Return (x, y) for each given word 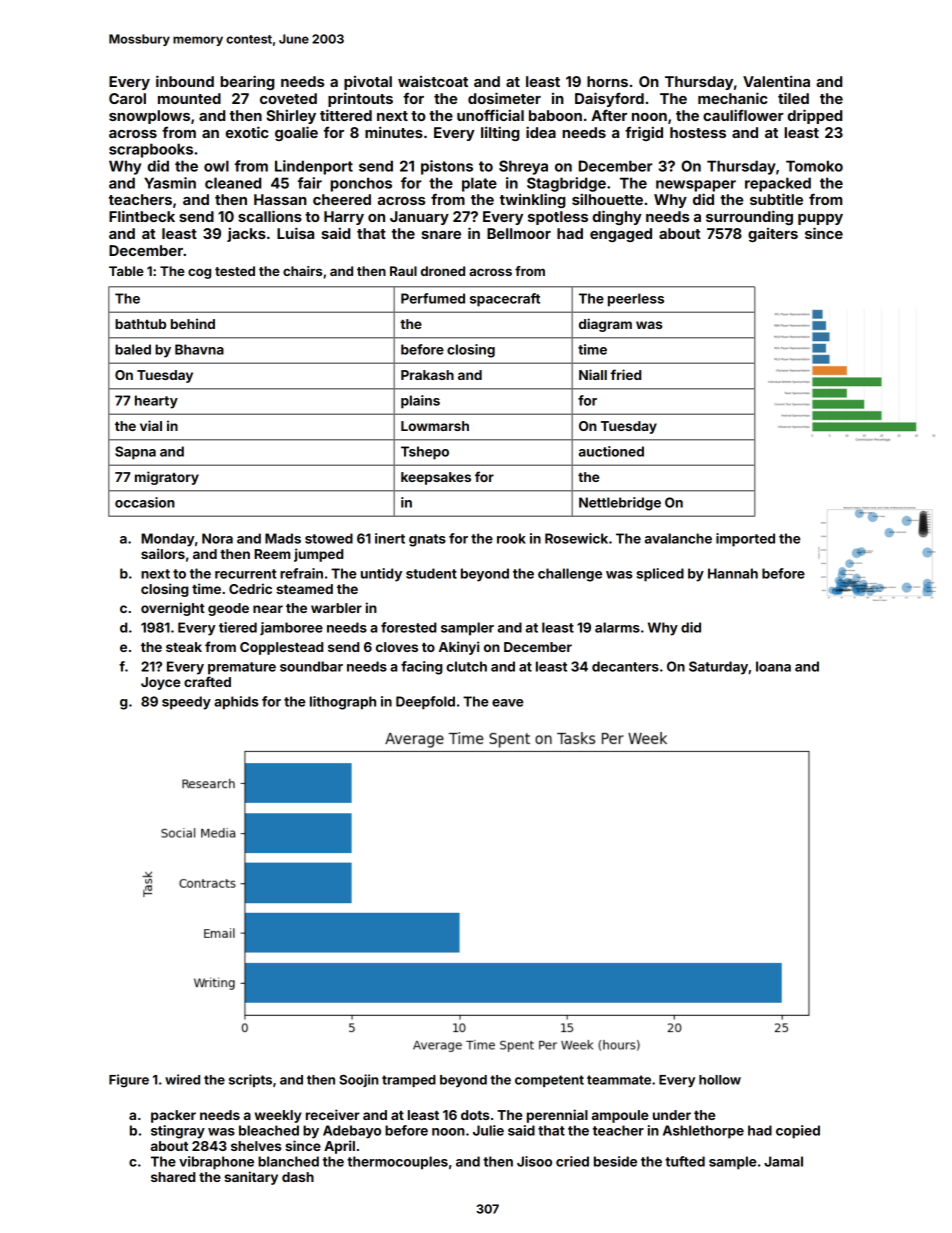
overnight (173, 609)
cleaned (233, 183)
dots (475, 1115)
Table (126, 271)
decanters (625, 666)
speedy (186, 703)
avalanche (678, 538)
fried (626, 374)
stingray (178, 1132)
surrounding (749, 217)
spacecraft (505, 300)
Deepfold (425, 703)
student (431, 573)
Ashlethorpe (703, 1132)
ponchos (361, 184)
